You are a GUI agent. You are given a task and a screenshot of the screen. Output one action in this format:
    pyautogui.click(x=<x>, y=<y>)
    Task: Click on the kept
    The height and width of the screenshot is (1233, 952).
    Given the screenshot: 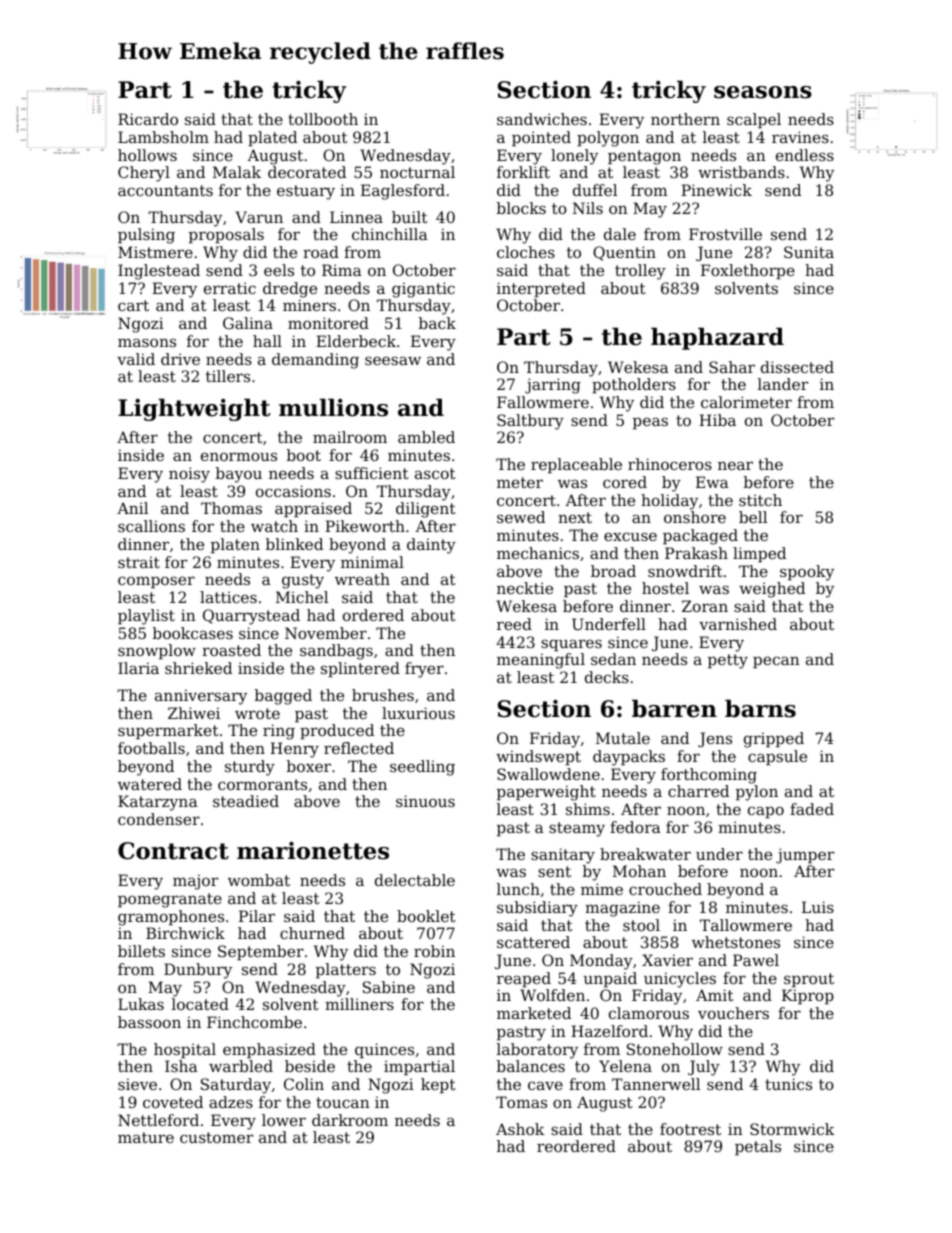 What is the action you would take?
    pyautogui.click(x=438, y=1085)
